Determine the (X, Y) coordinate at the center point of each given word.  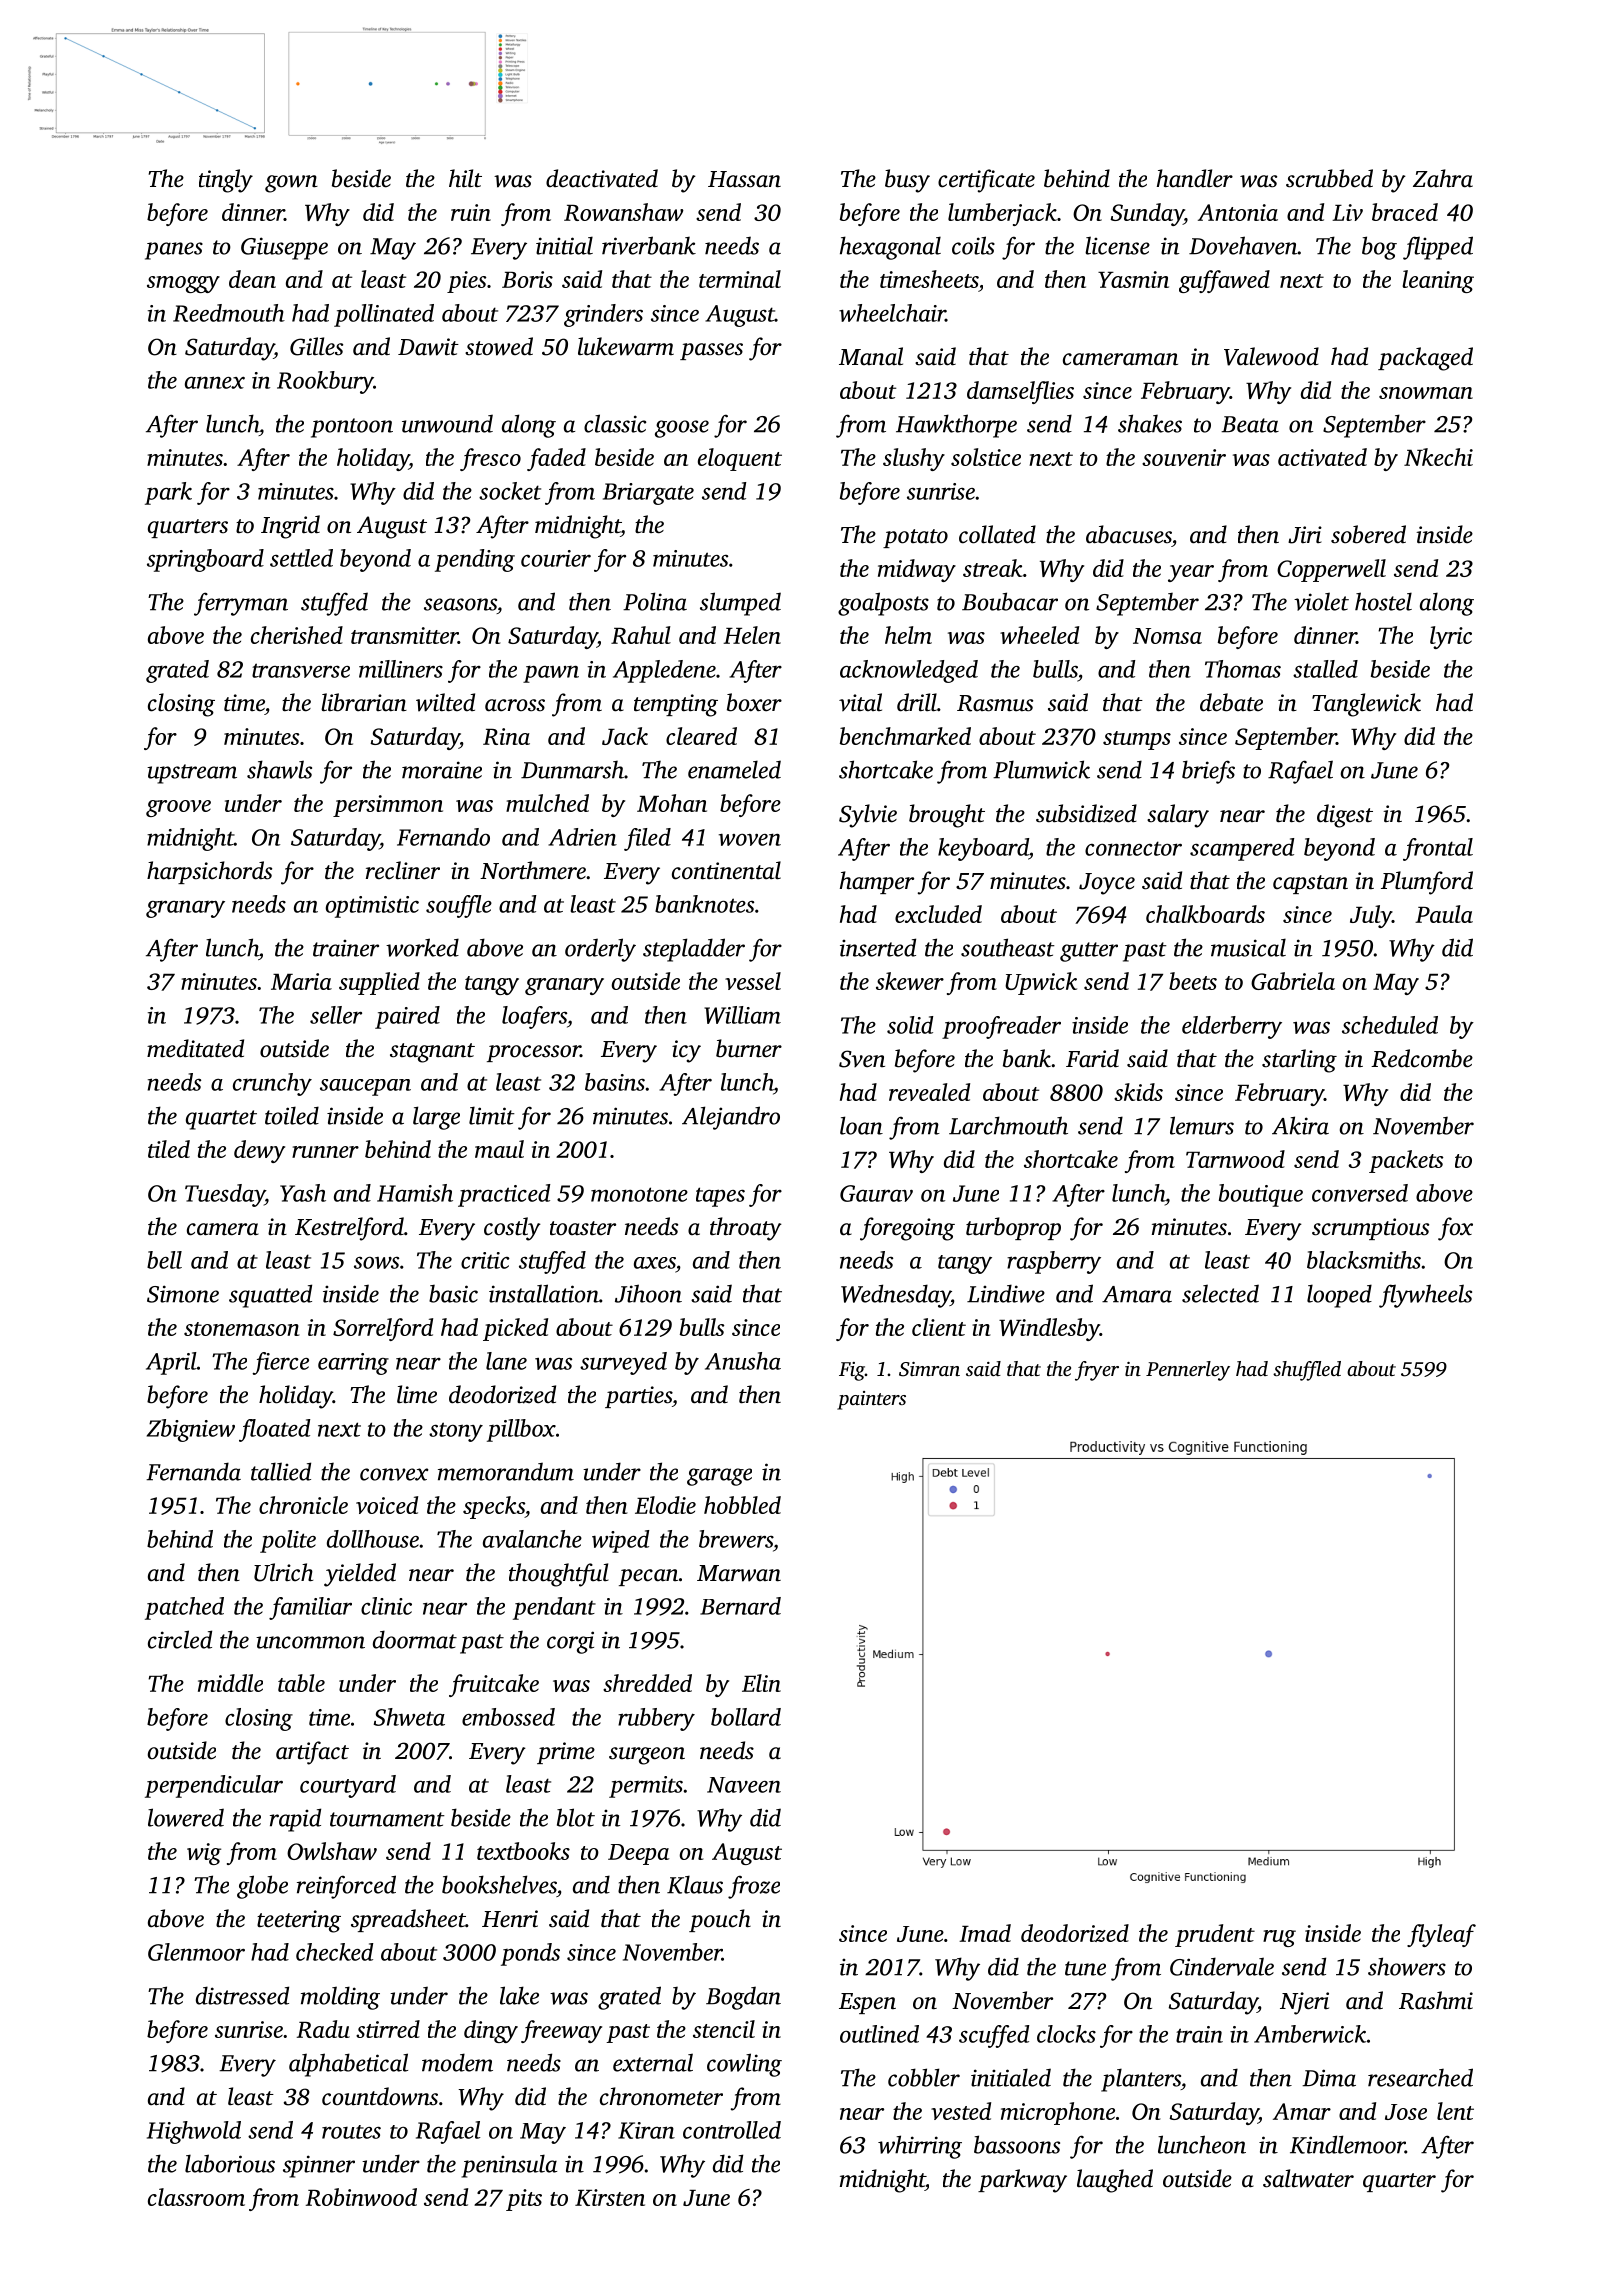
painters (871, 1400)
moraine (442, 770)
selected (1220, 1293)
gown (291, 184)
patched (184, 1608)
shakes (1150, 423)
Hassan (744, 179)
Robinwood (361, 2197)
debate (1231, 702)
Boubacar (1010, 601)
